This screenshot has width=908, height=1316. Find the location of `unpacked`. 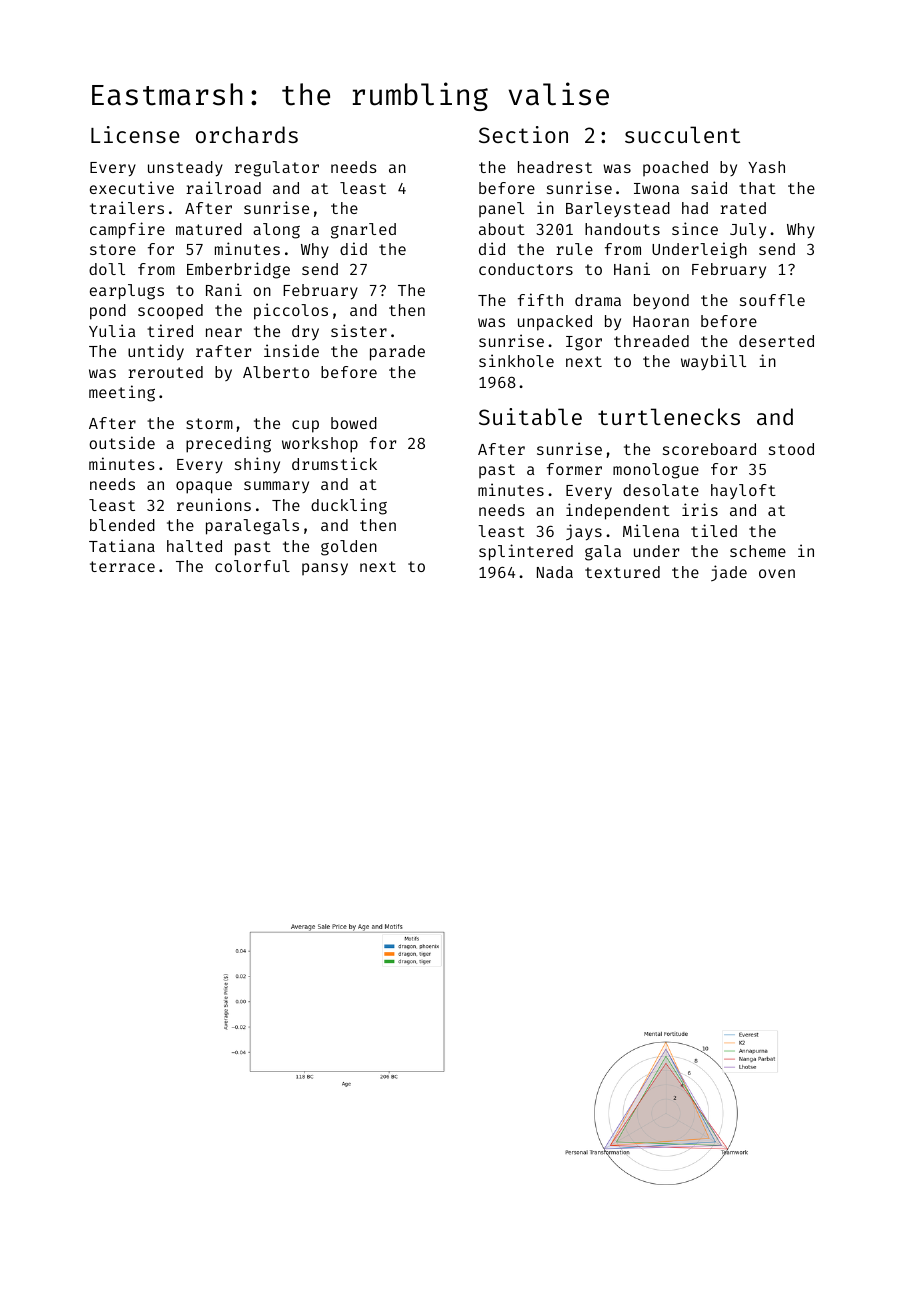

unpacked is located at coordinates (555, 323).
